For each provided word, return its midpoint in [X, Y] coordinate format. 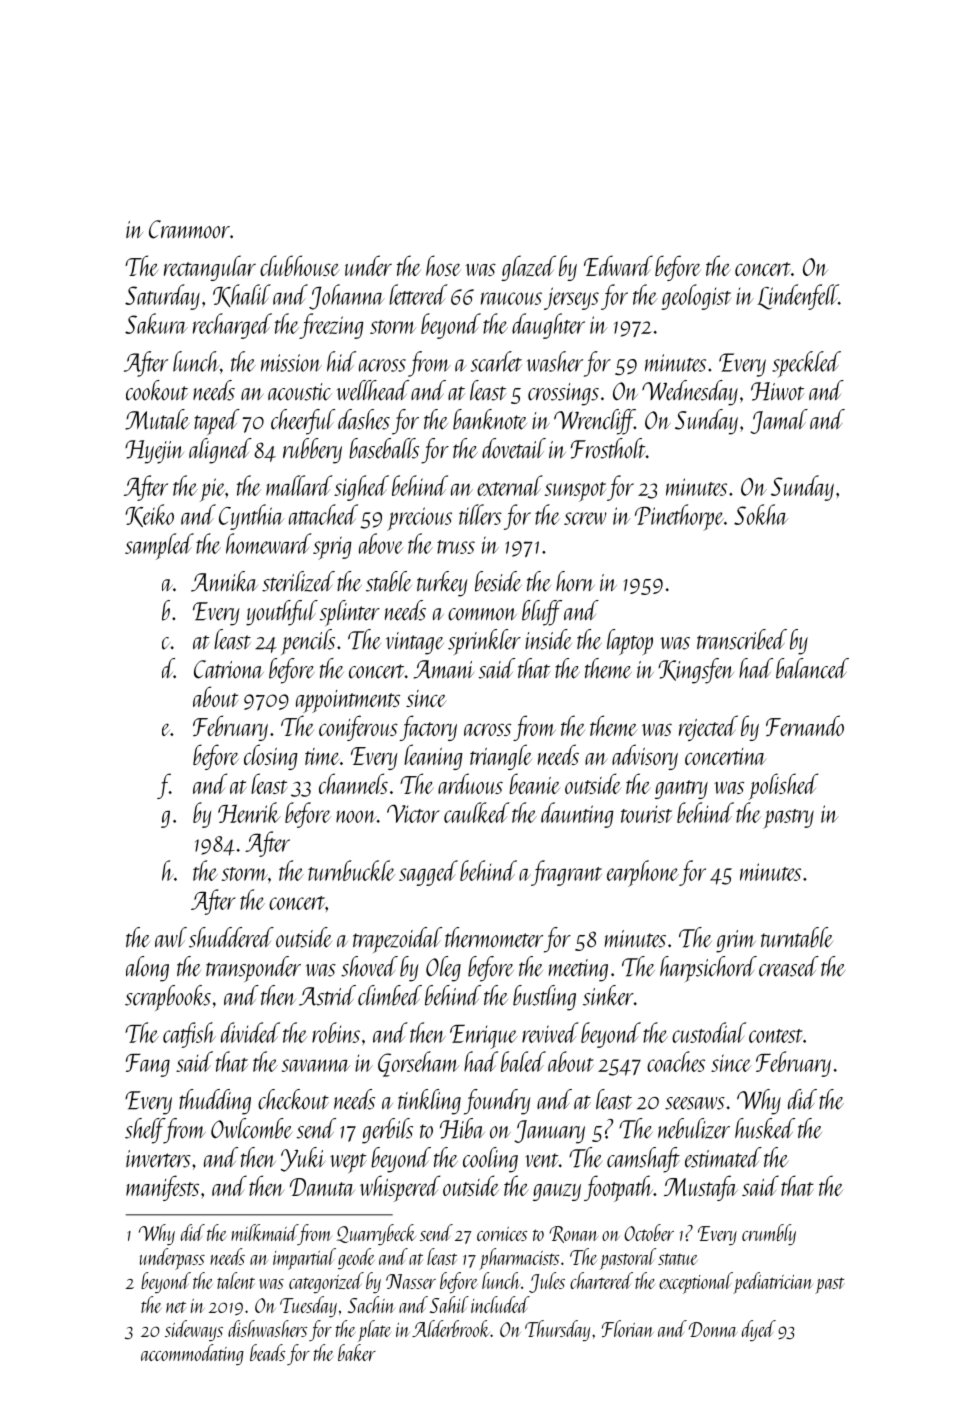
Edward [618, 265]
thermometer [494, 937]
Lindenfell [798, 297]
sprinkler [484, 642]
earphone [643, 873]
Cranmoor [189, 229]
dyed [759, 1330]
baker [357, 1352]
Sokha [761, 514]
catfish [189, 1035]
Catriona [229, 669]
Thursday [557, 1330]
